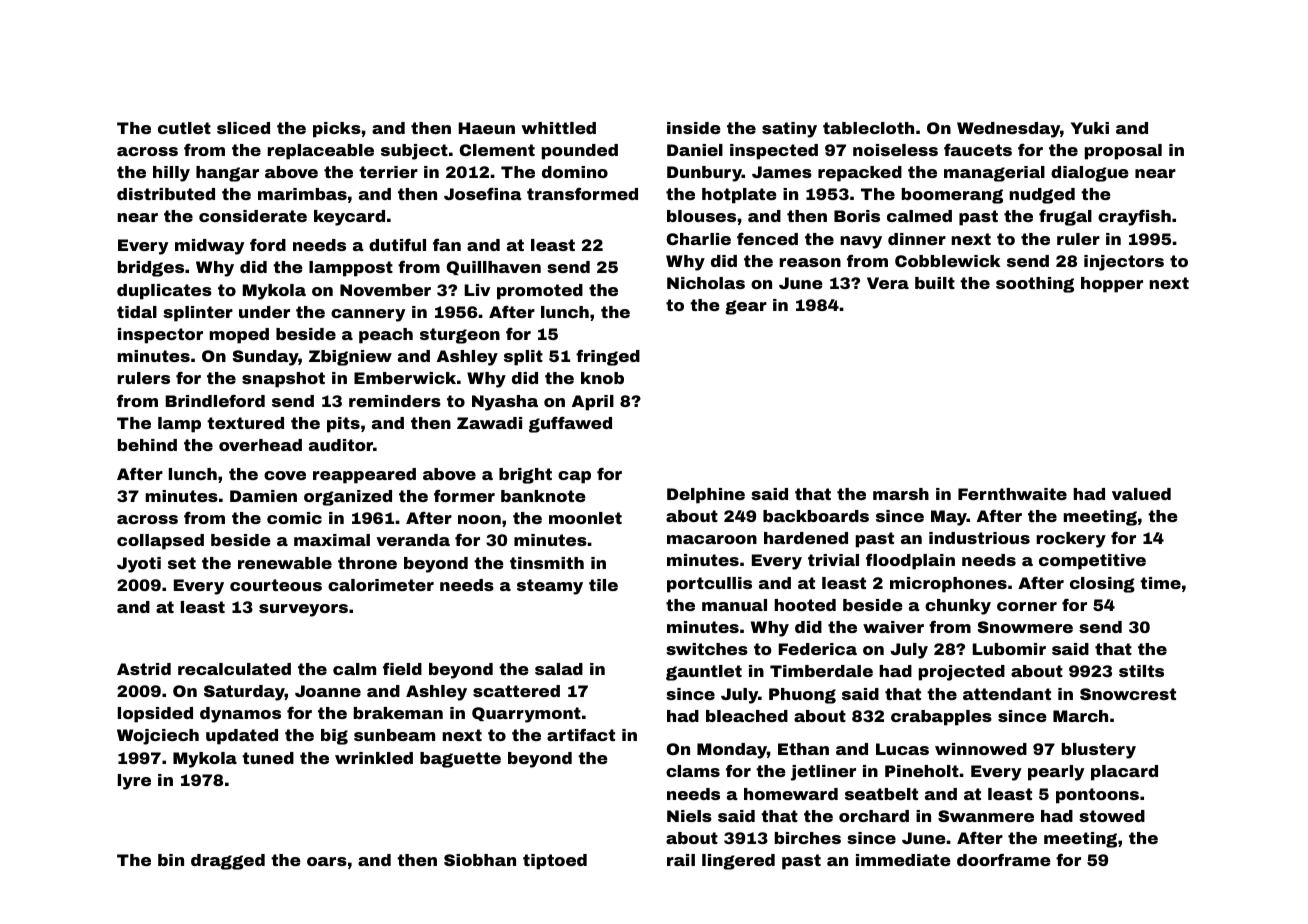  Describe the element at coordinates (134, 782) in the image. I see `lyre` at that location.
